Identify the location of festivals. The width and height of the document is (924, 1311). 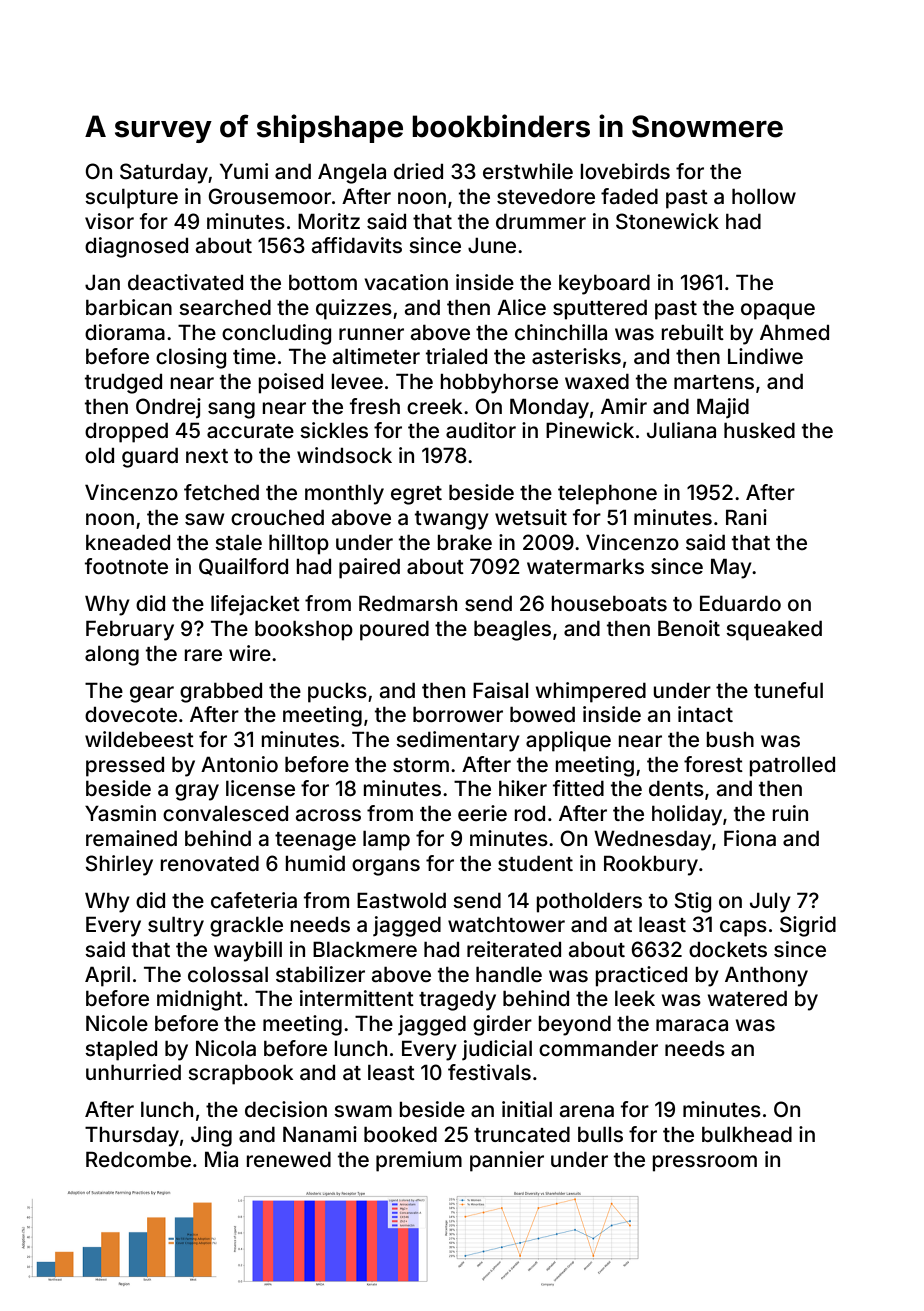
(489, 1072).
